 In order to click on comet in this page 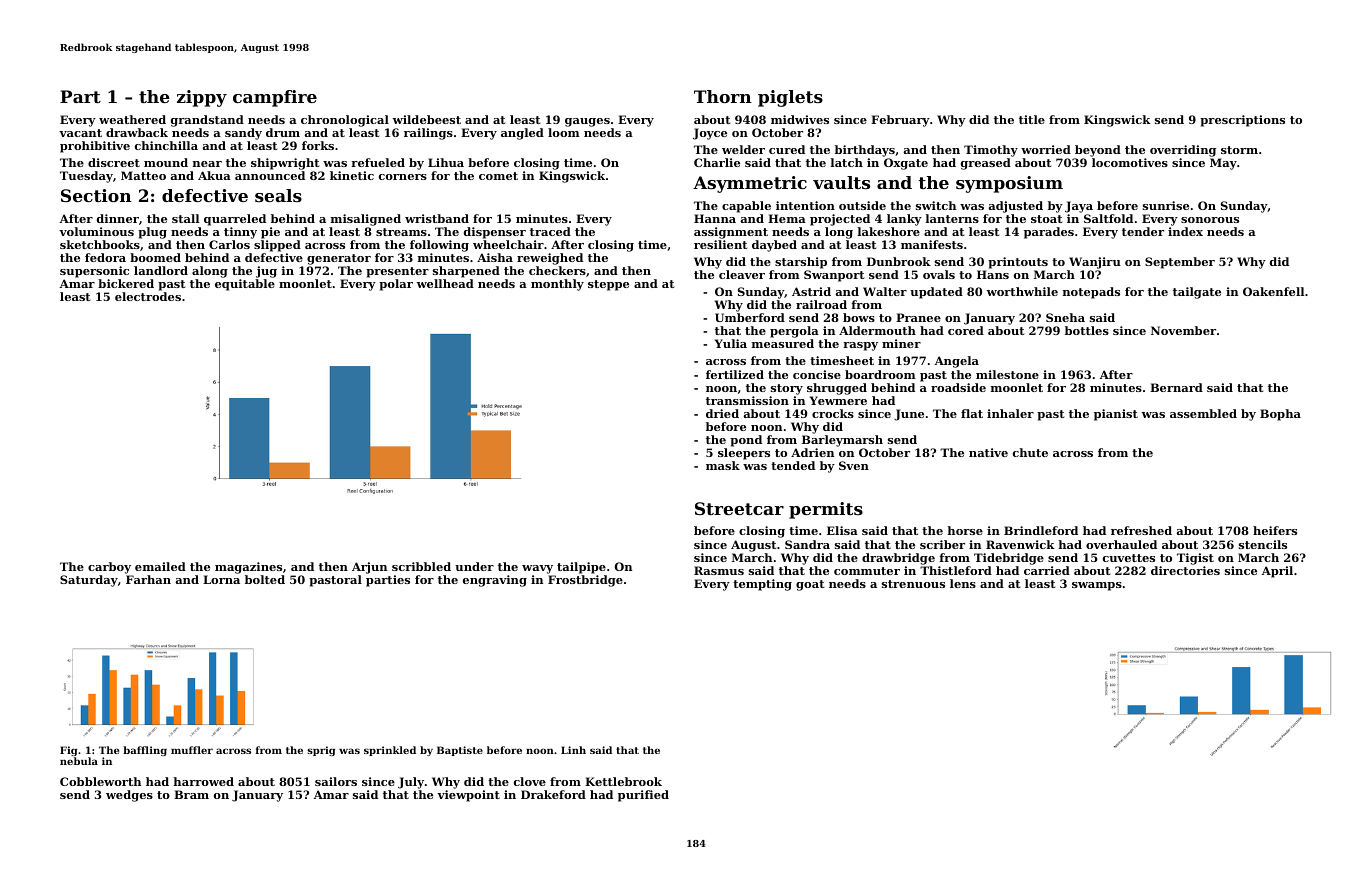, I will do `click(498, 176)`.
